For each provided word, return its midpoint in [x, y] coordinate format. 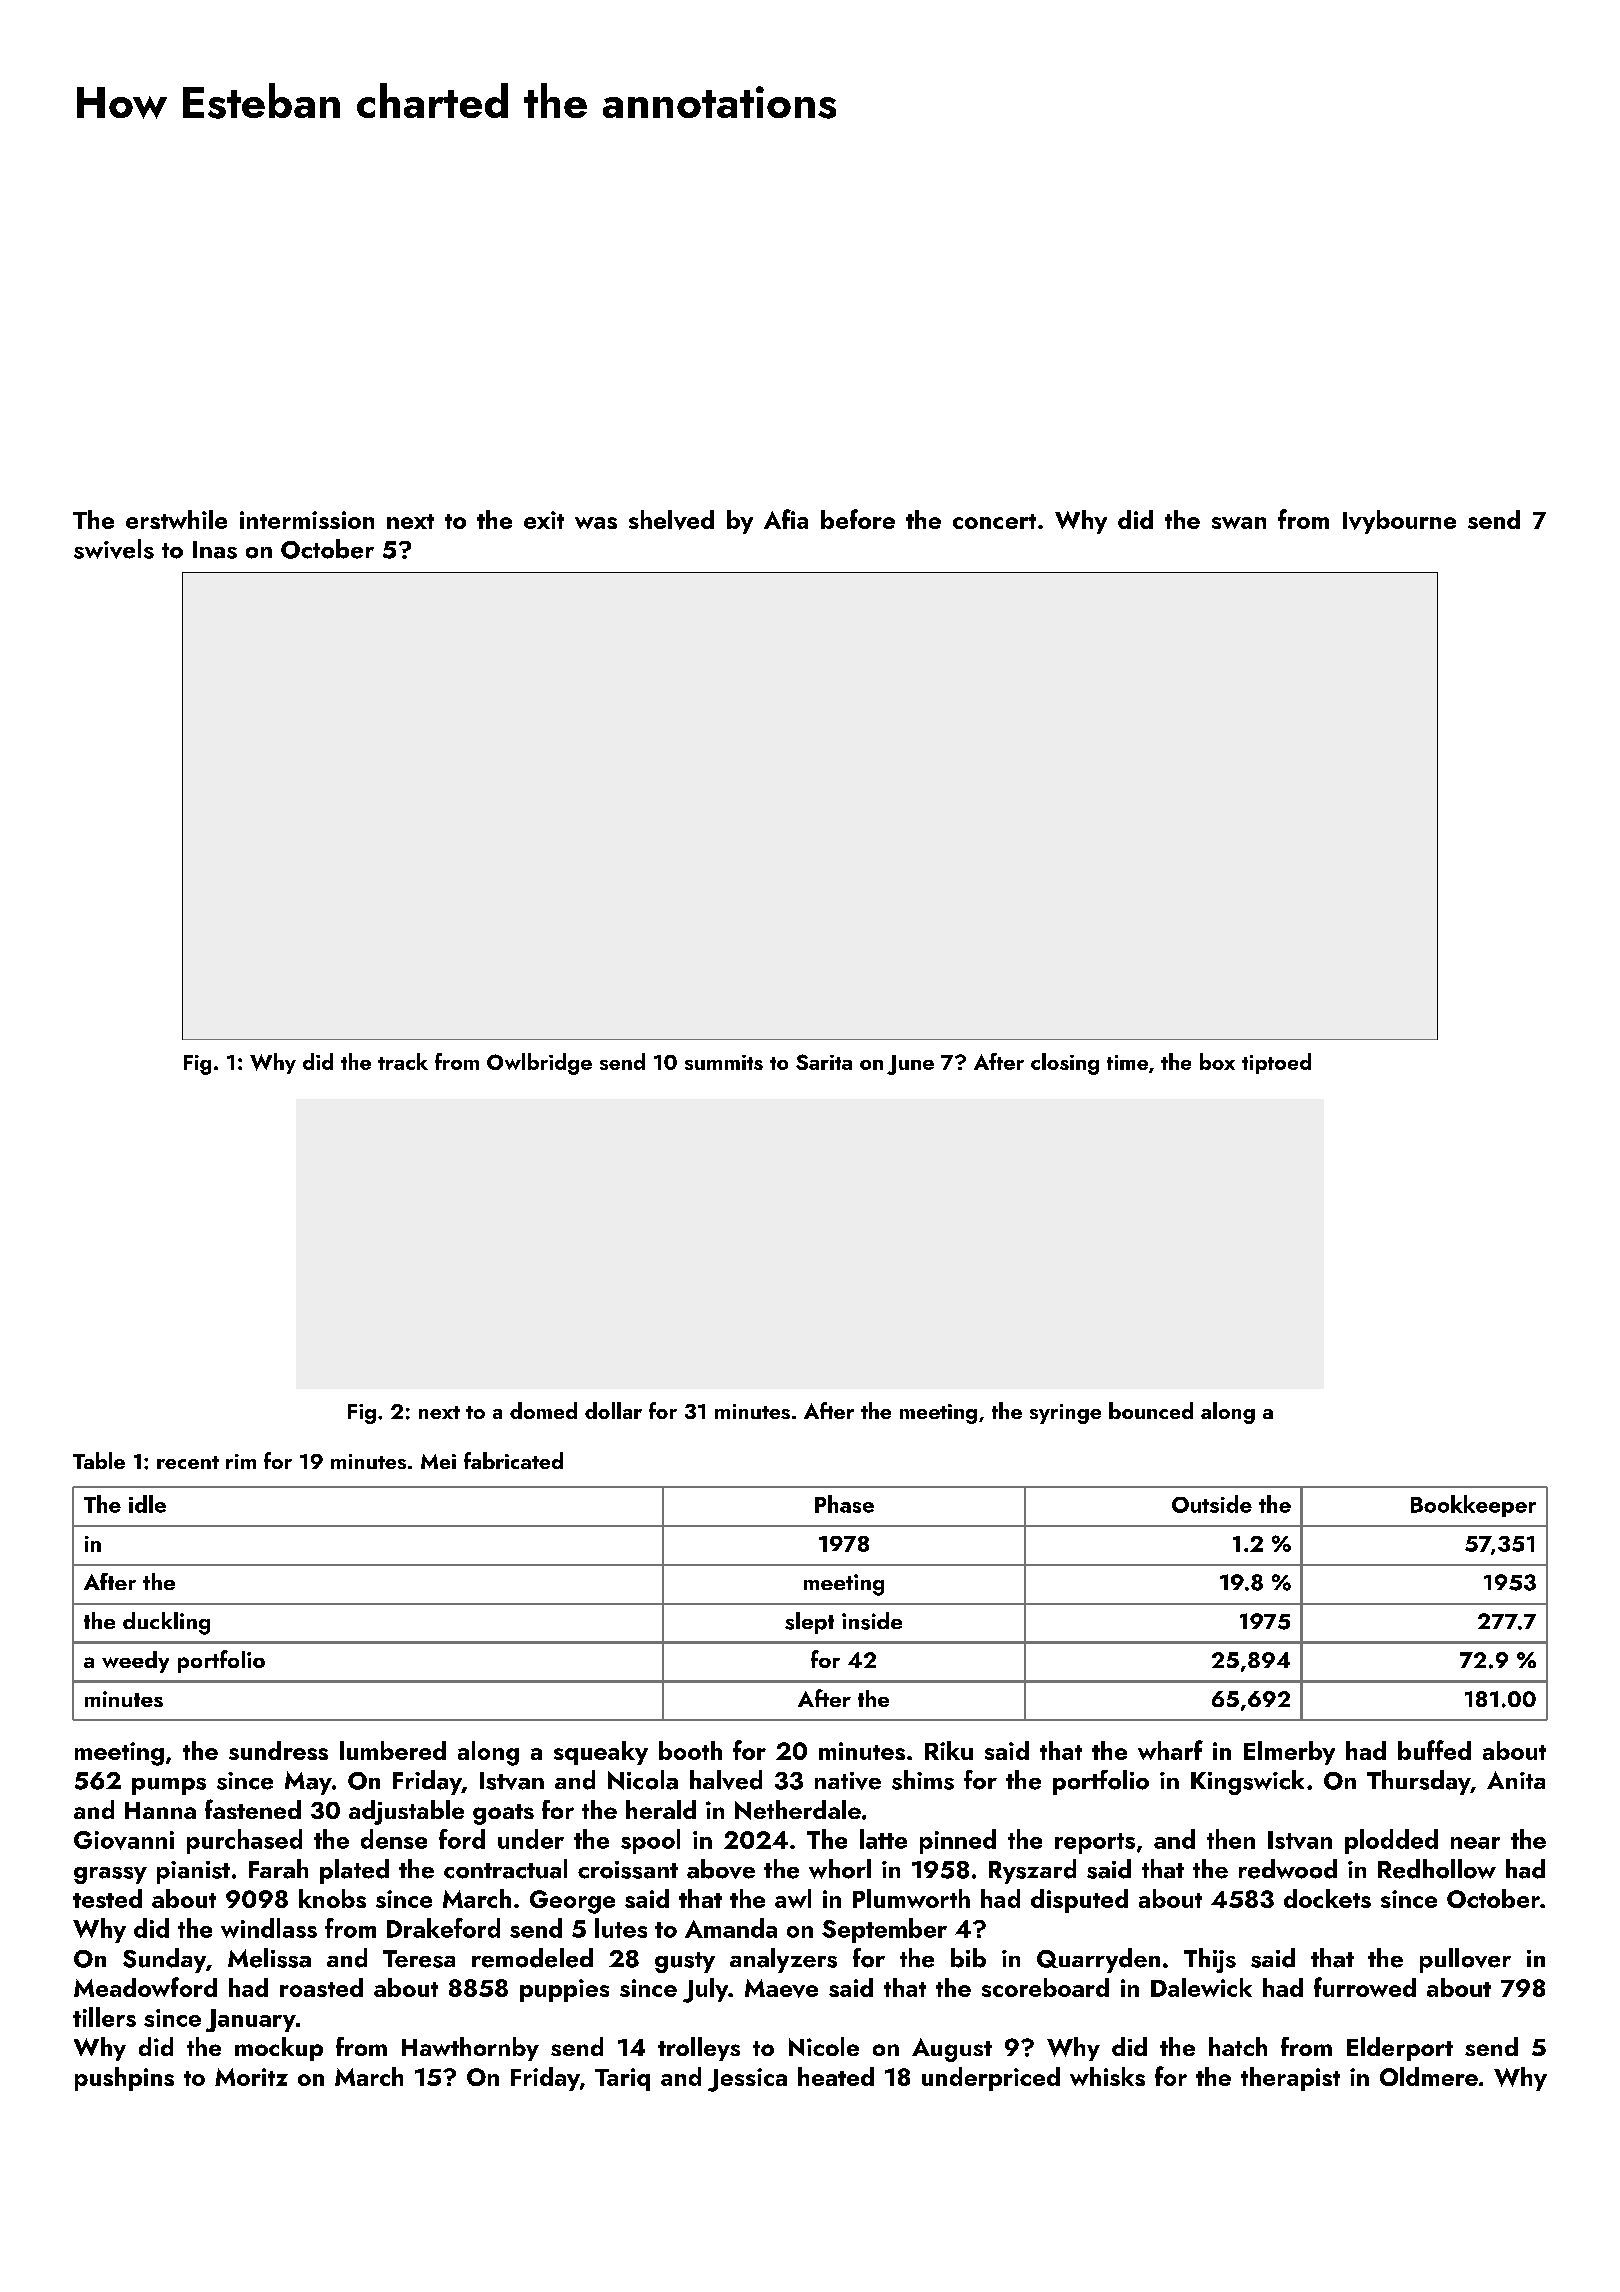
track [403, 1061]
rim [241, 1461]
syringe [1065, 1414]
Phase [844, 1504]
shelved [671, 520]
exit [544, 520]
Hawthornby [470, 2049]
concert [994, 521]
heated [836, 2076]
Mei [438, 1461]
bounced [1151, 1410]
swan [1239, 523]
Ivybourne [1399, 522]
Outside [1212, 1504]
